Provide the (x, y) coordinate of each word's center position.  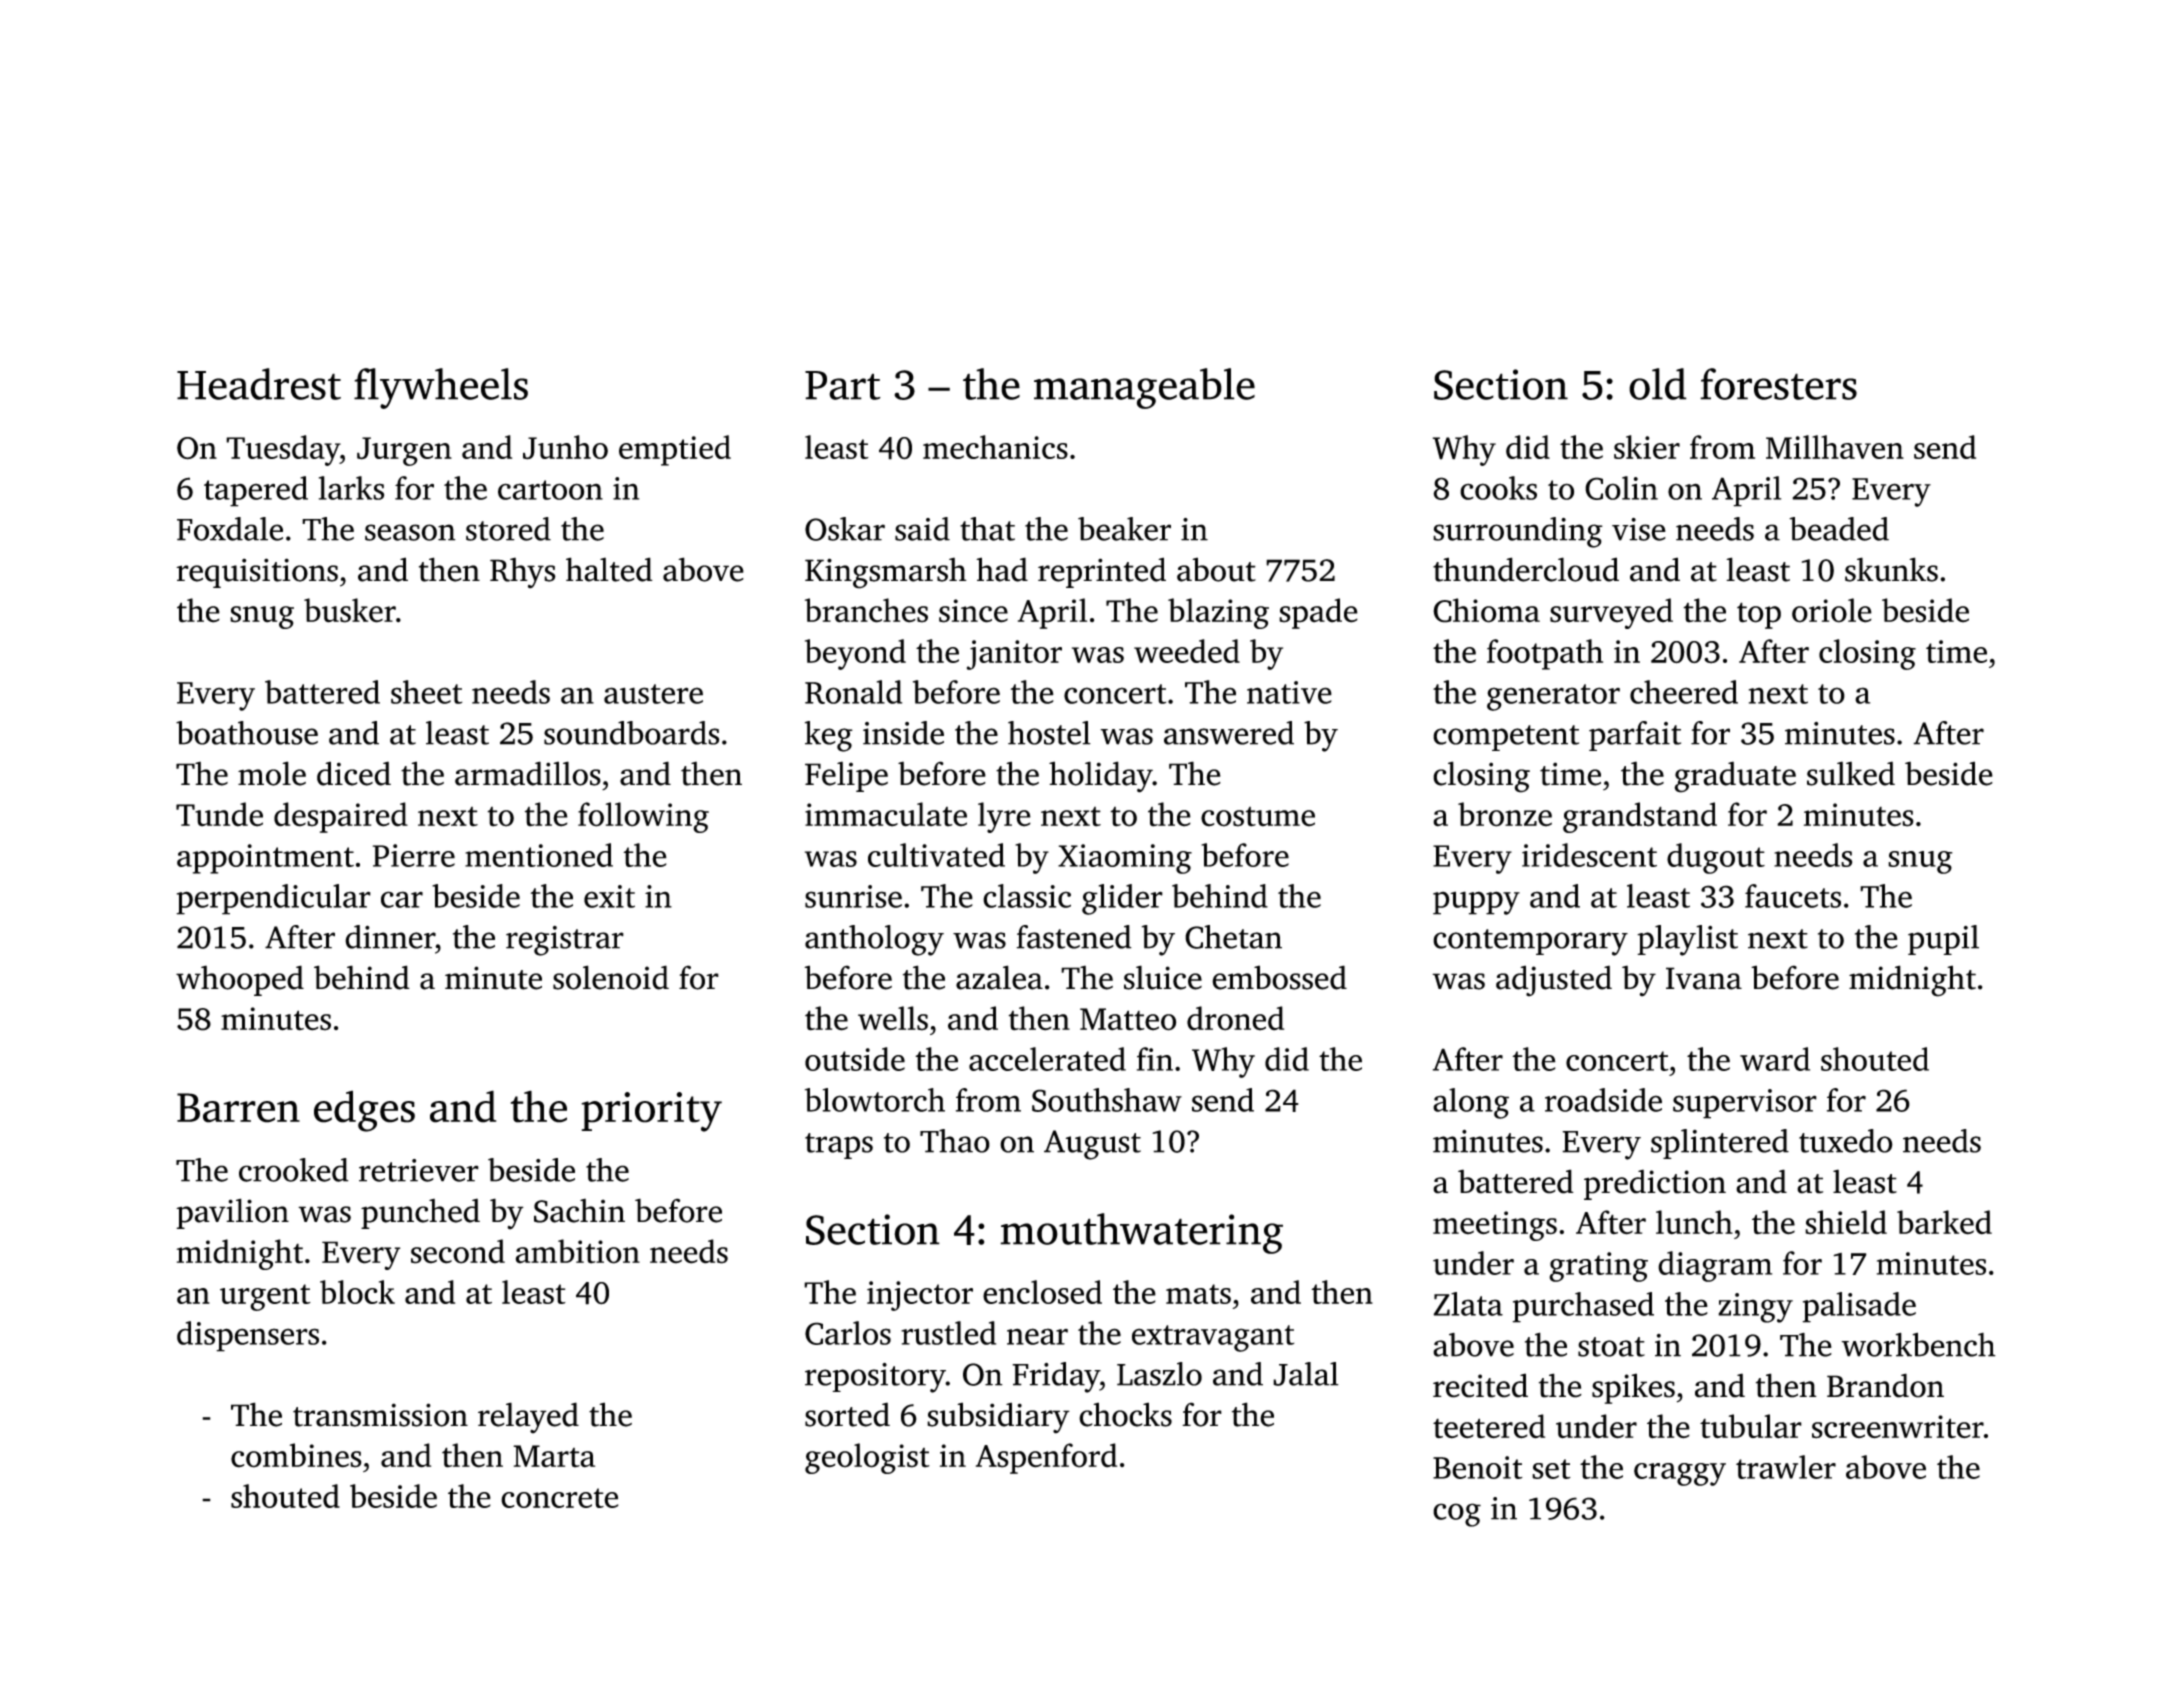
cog (1457, 1515)
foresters (1778, 384)
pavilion (232, 1213)
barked (1944, 1222)
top (1759, 615)
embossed (1279, 977)
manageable (1144, 388)
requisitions (257, 573)
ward (1775, 1059)
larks (351, 488)
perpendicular (273, 899)
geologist (867, 1458)
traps (839, 1146)
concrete (560, 1498)
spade (1318, 613)
